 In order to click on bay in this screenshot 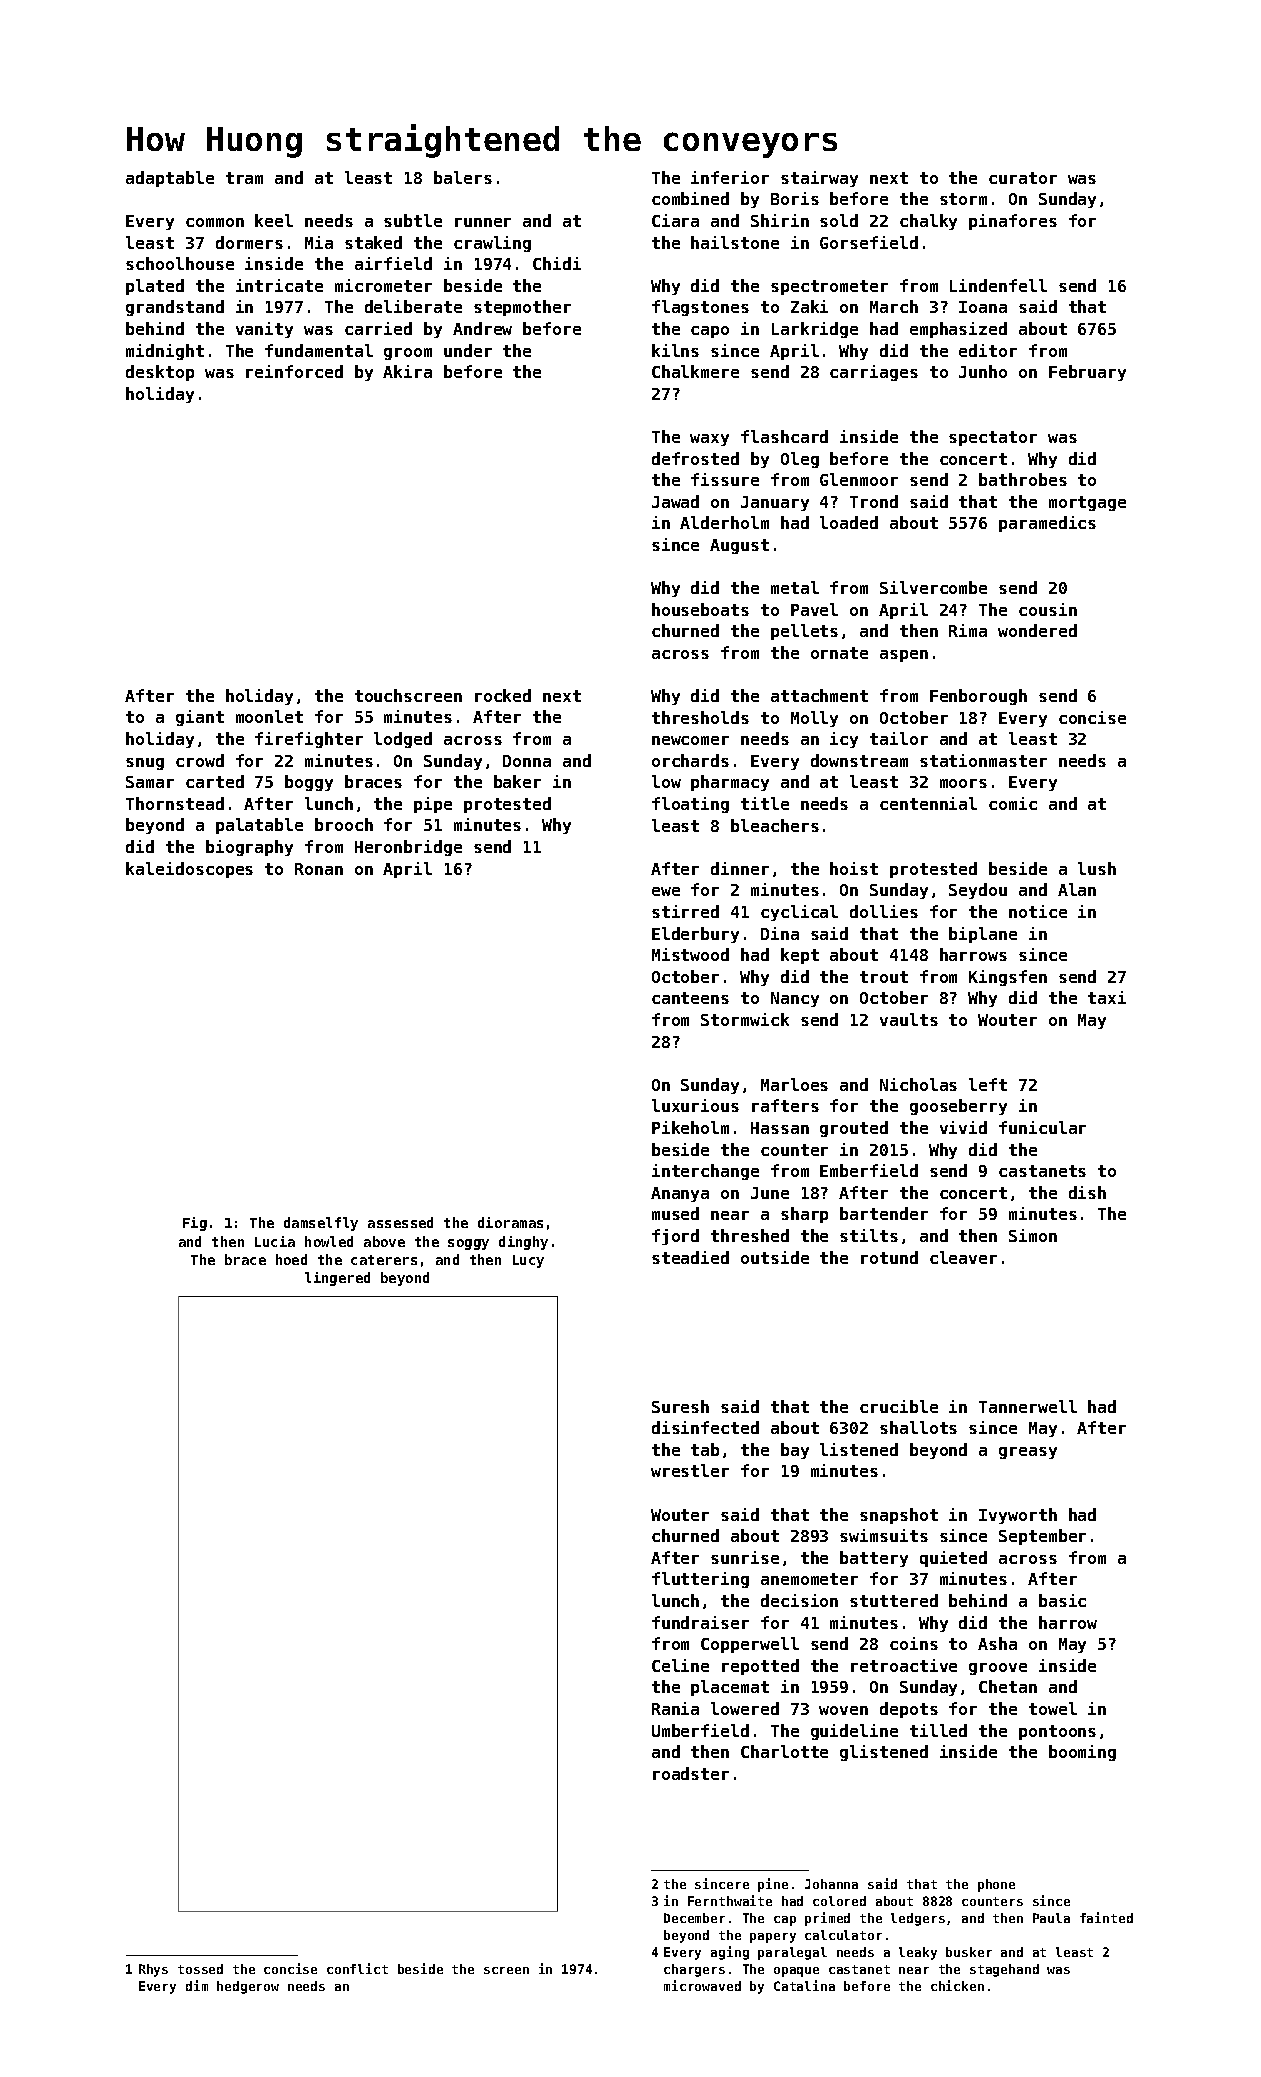, I will do `click(795, 1451)`.
